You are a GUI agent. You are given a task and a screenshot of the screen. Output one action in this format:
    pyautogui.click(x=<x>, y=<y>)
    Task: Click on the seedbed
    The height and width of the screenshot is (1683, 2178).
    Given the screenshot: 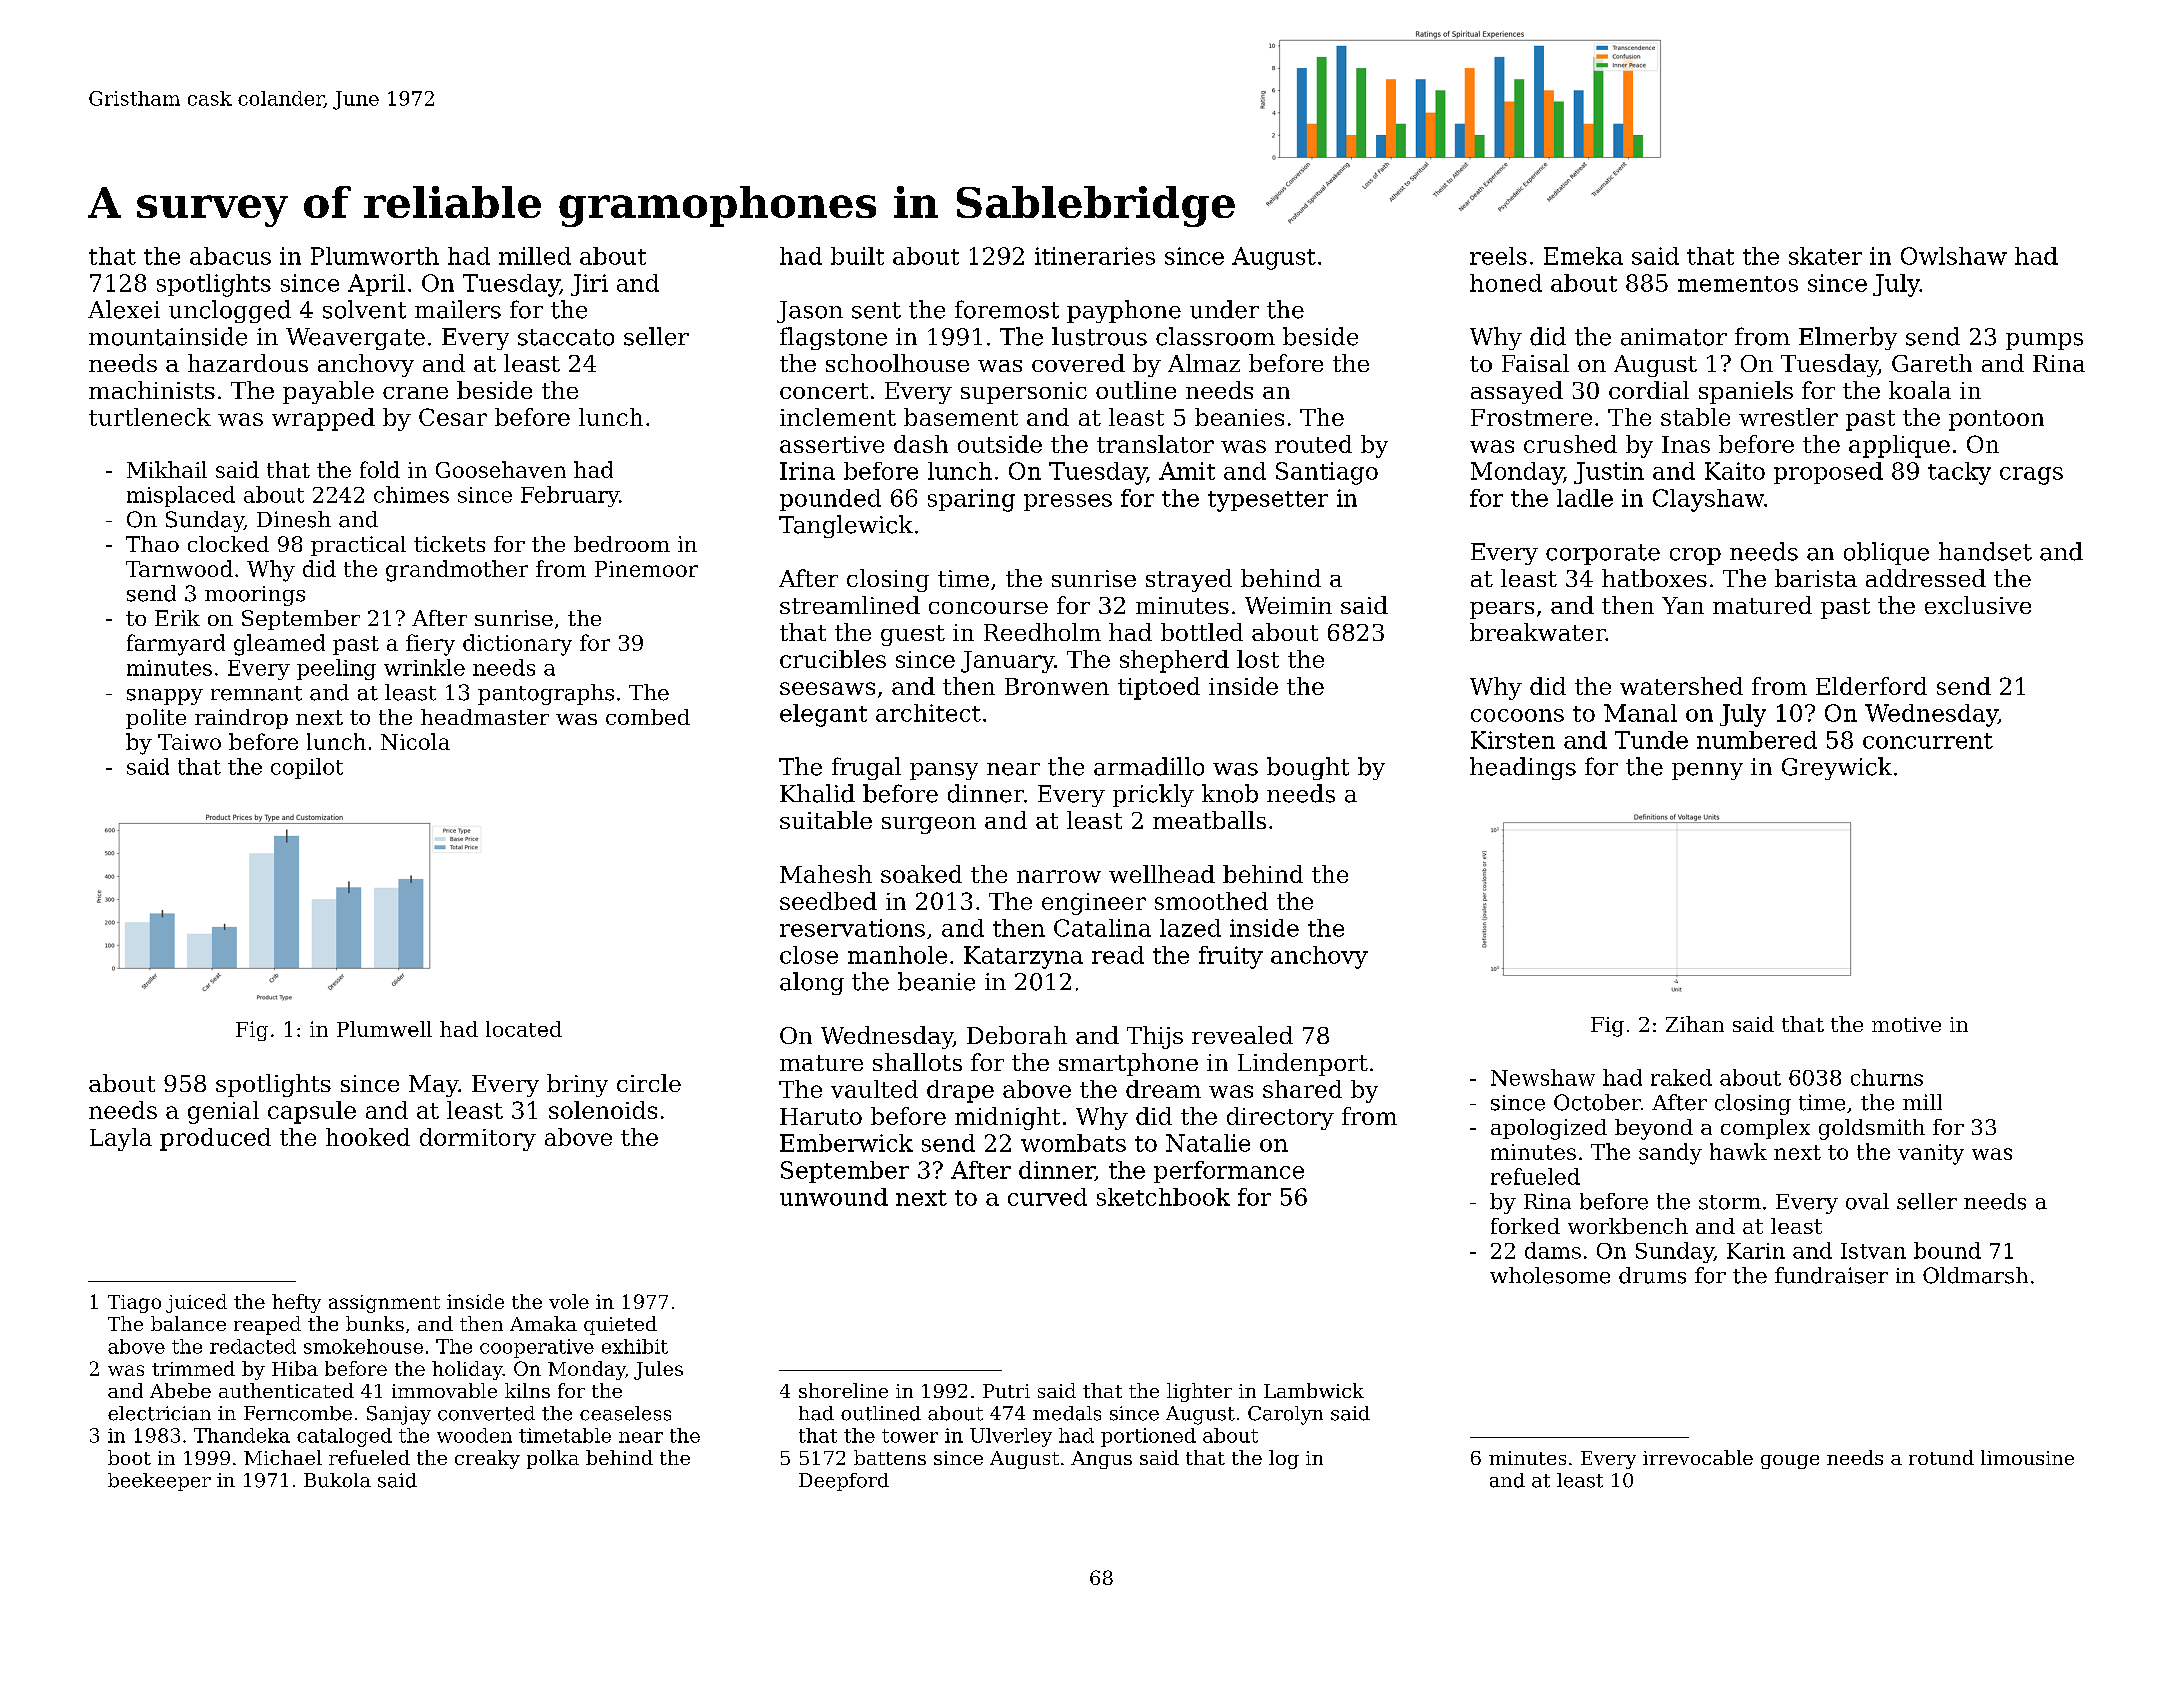 What is the action you would take?
    pyautogui.click(x=828, y=901)
